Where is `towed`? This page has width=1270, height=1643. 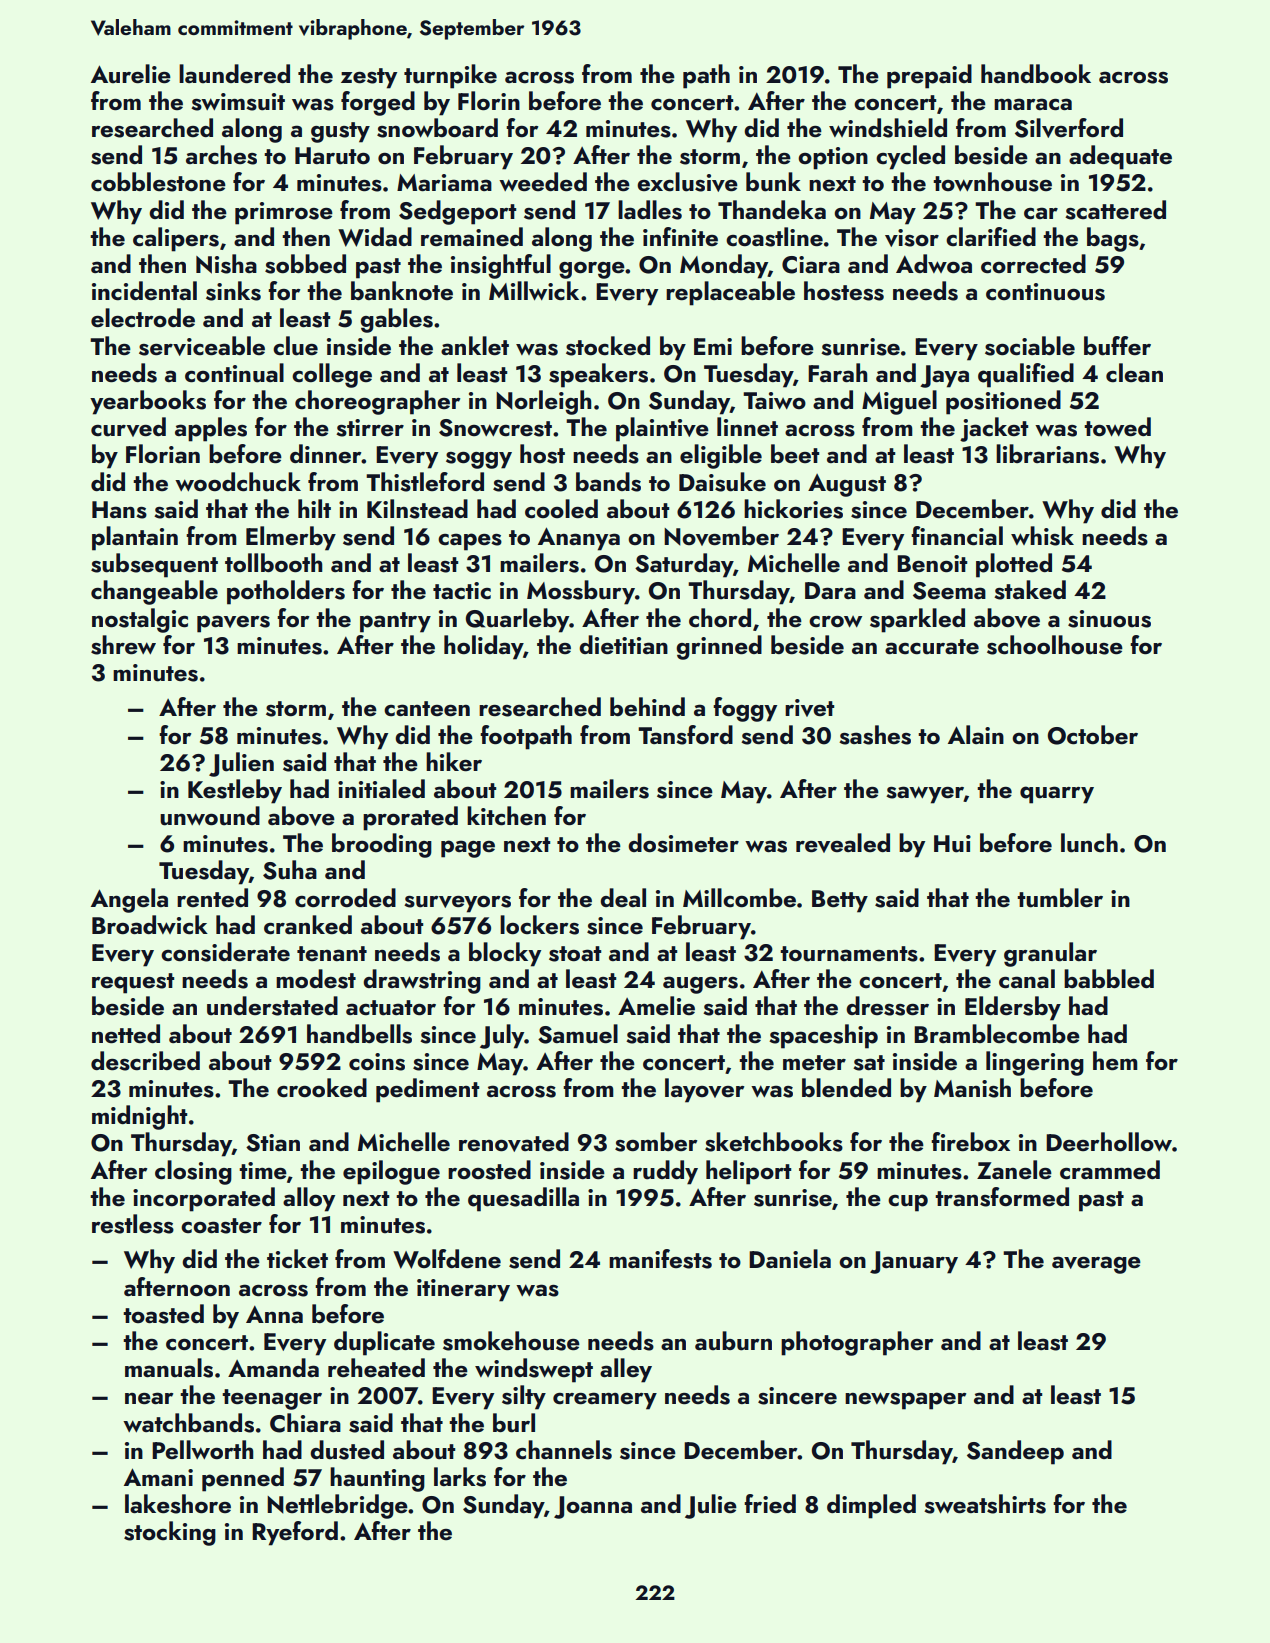
towed is located at coordinates (1117, 426).
